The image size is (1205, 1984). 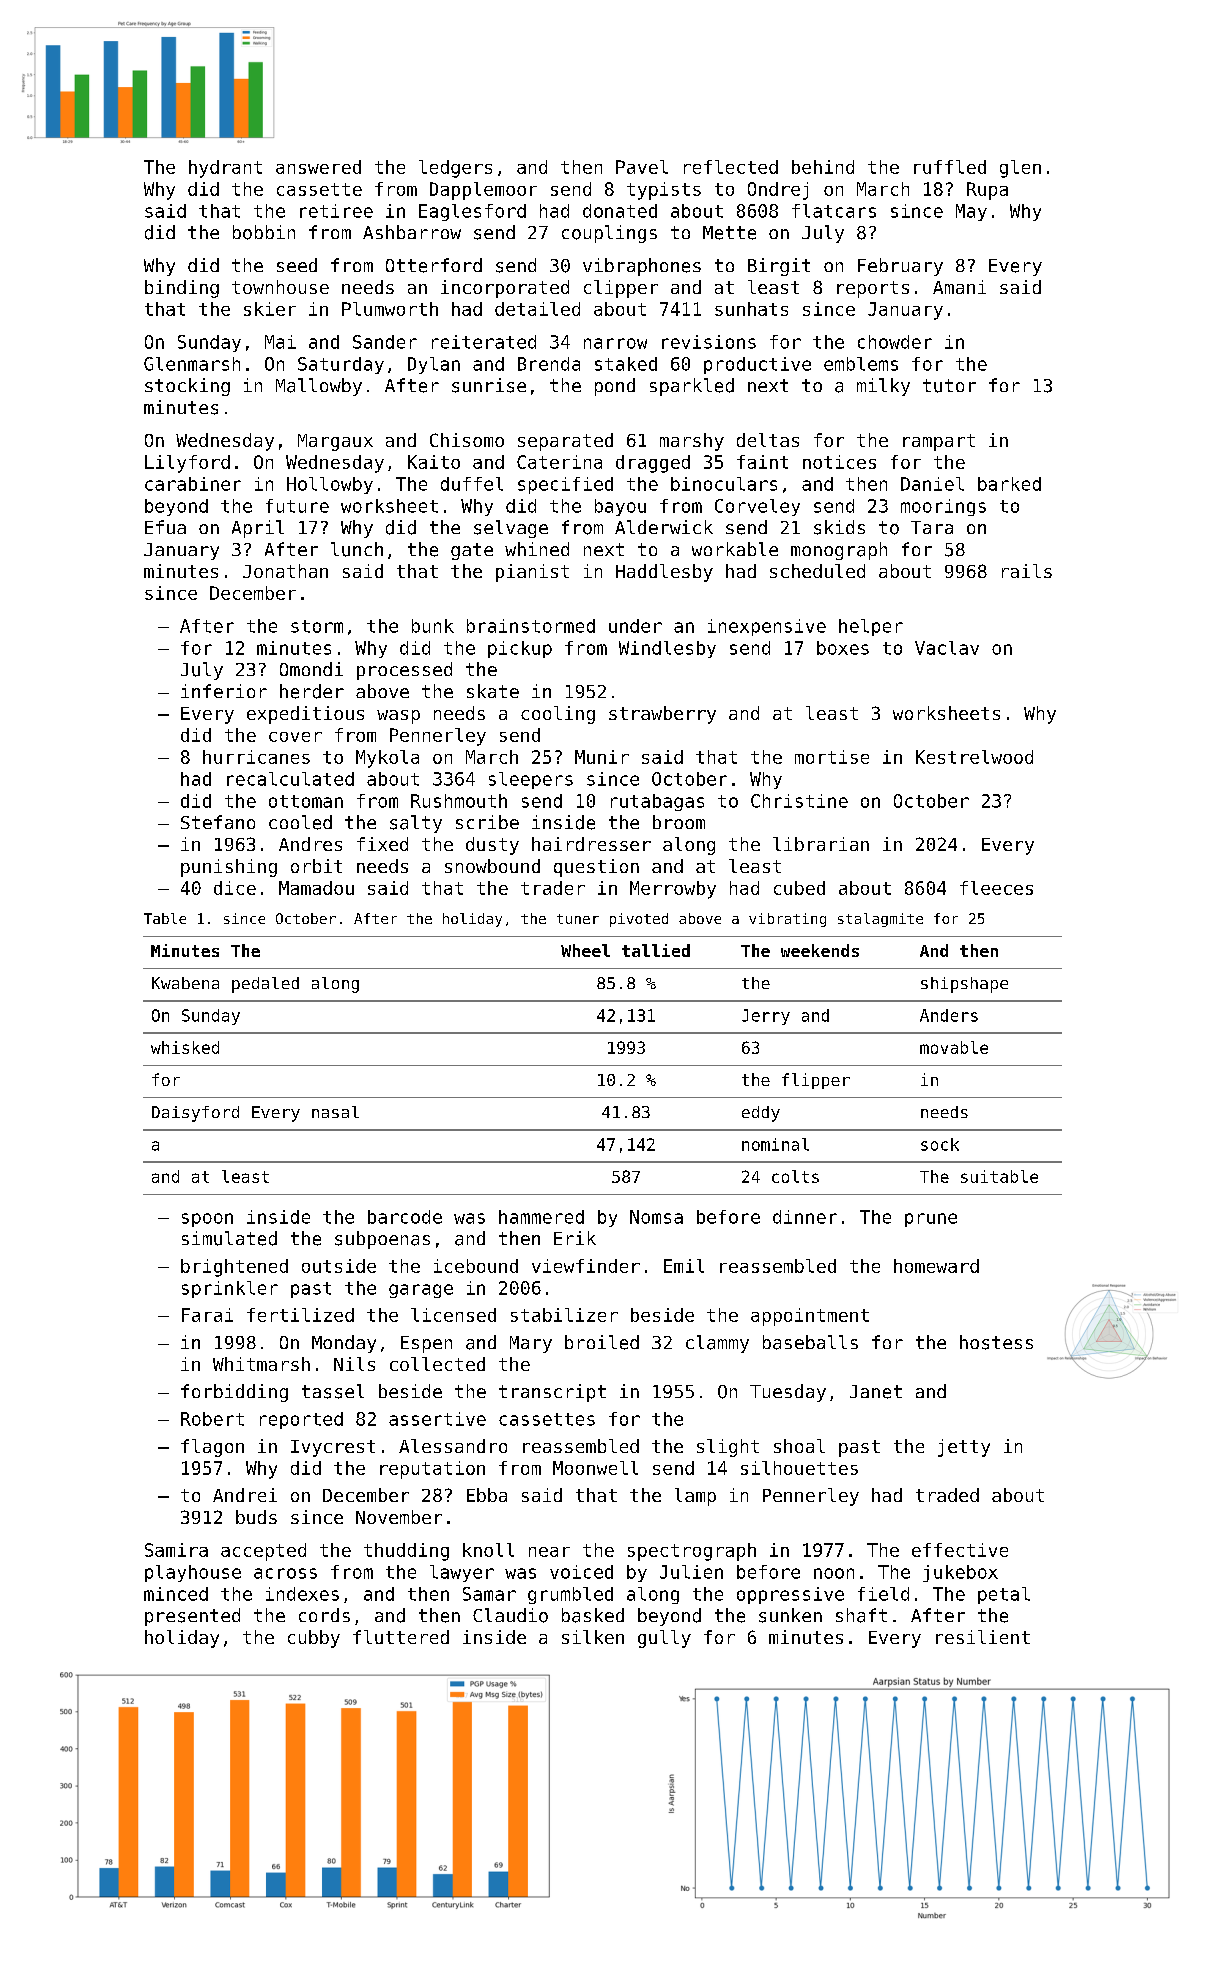 I want to click on Whitmarsh, so click(x=261, y=1364).
